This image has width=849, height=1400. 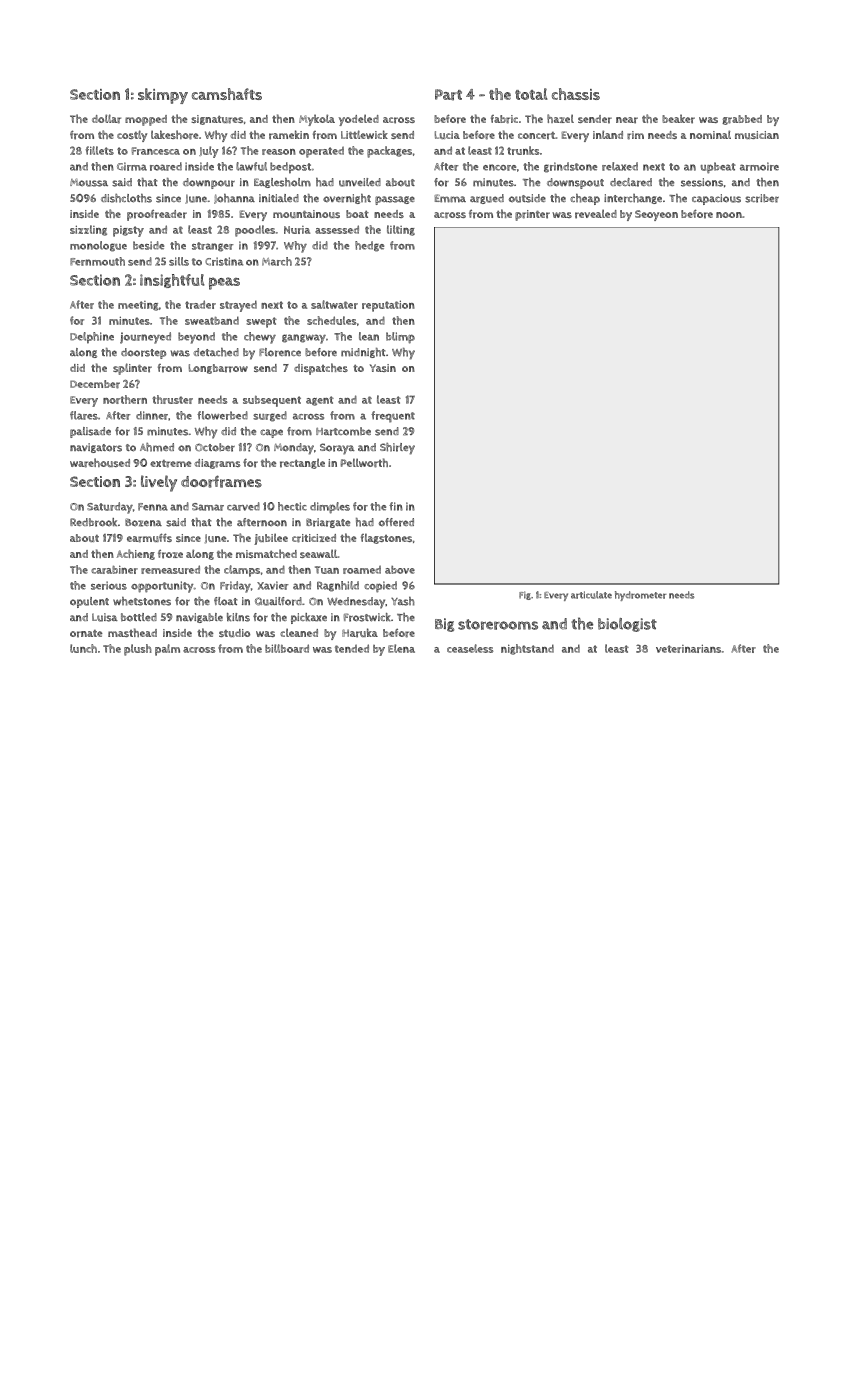 What do you see at coordinates (287, 648) in the image?
I see `billboard` at bounding box center [287, 648].
